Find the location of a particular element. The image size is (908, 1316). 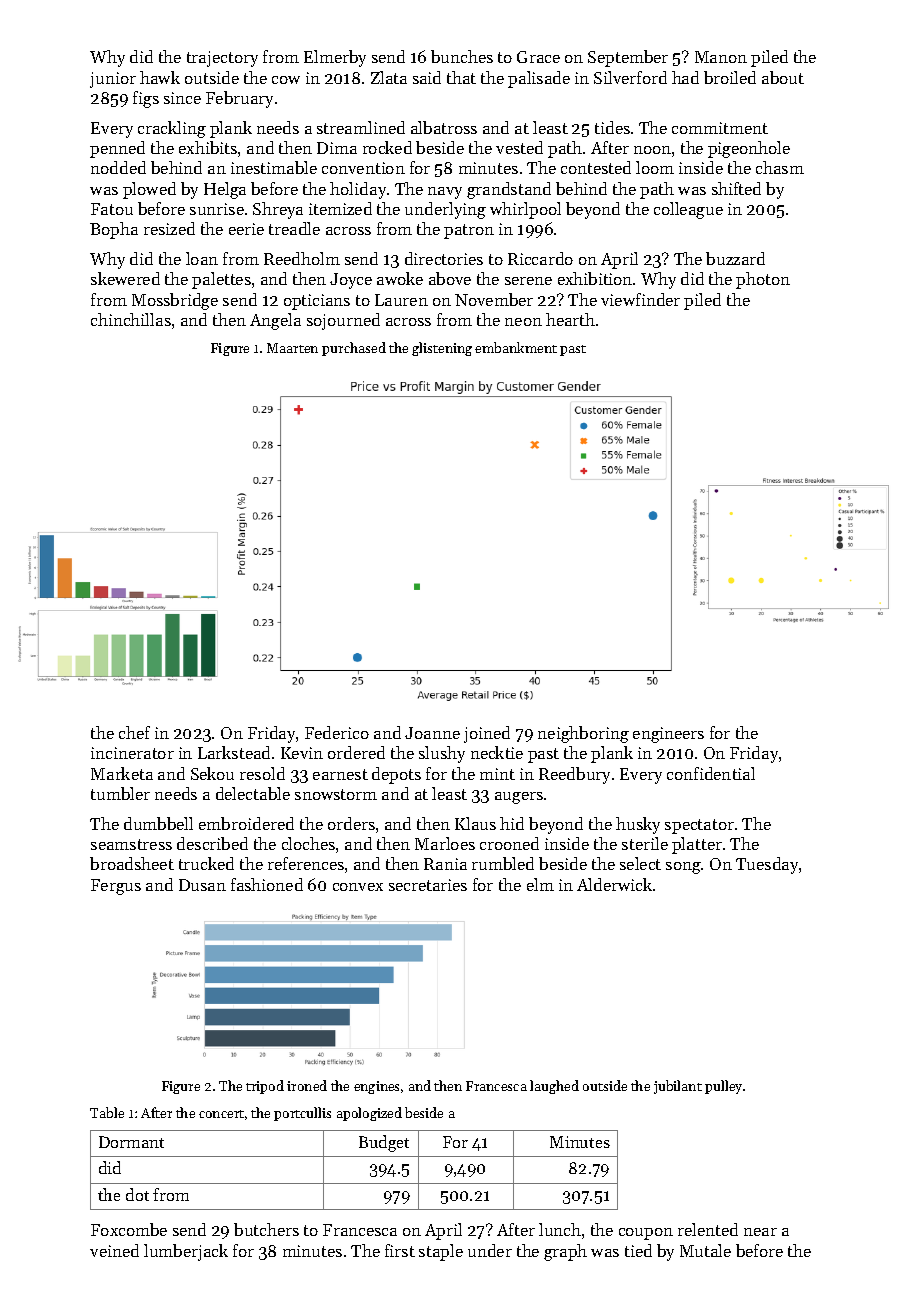

Federico is located at coordinates (337, 732).
